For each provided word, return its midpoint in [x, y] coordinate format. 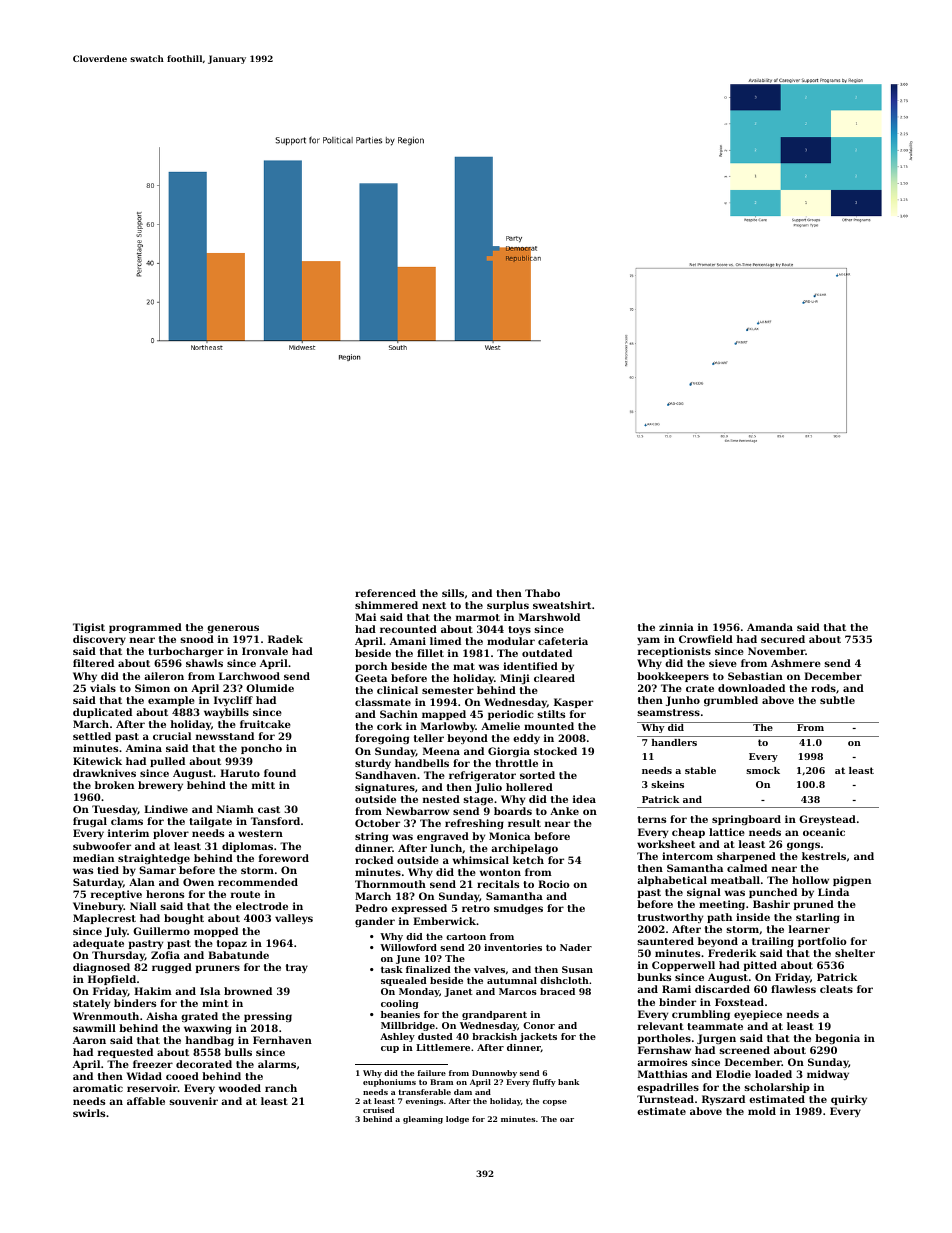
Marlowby [448, 727]
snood [197, 639]
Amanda [770, 627]
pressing [268, 1017]
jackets [538, 1037]
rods [823, 688]
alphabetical [672, 881]
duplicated [102, 713]
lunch [446, 848]
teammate [715, 1026]
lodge [457, 1120]
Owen [198, 882]
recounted [408, 629]
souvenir [193, 1101]
